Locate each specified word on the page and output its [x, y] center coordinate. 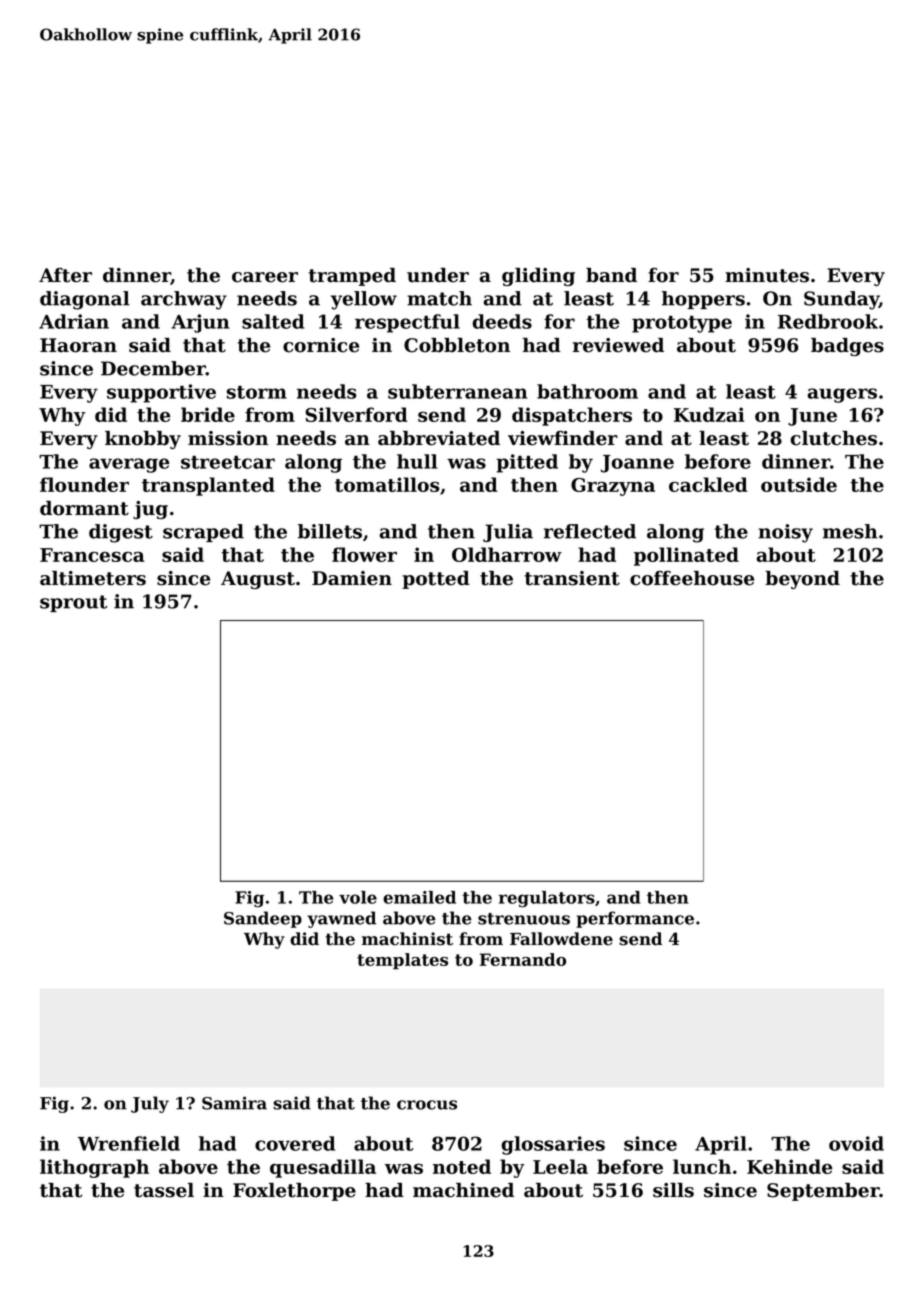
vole [358, 897]
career [265, 277]
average [129, 465]
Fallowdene [561, 939]
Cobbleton [457, 345]
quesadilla [323, 1168]
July [150, 1104]
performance [635, 919]
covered [295, 1143]
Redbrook [828, 321]
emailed [419, 897]
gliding [538, 277]
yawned [341, 919]
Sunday [841, 300]
